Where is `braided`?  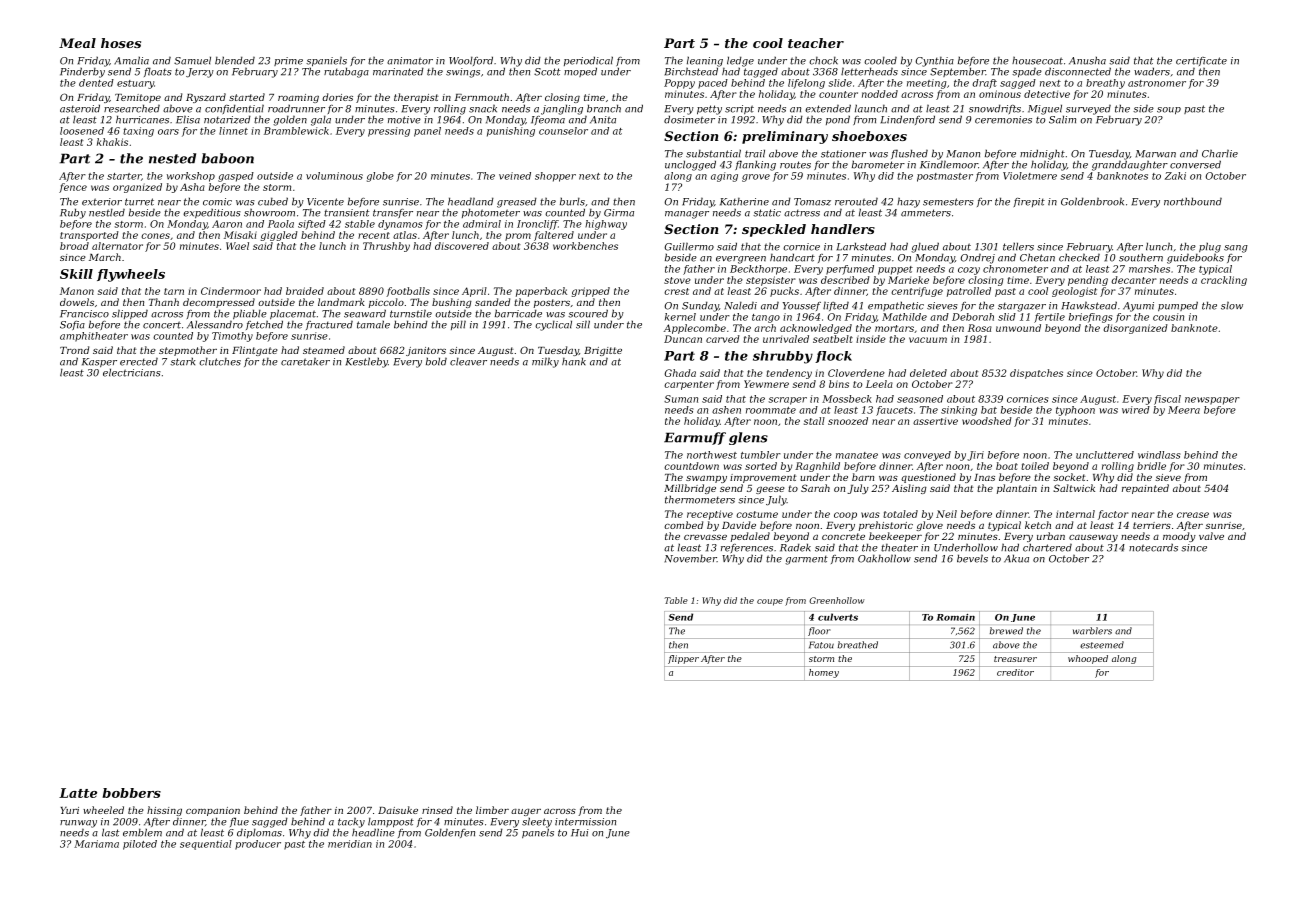
braided is located at coordinates (305, 291).
